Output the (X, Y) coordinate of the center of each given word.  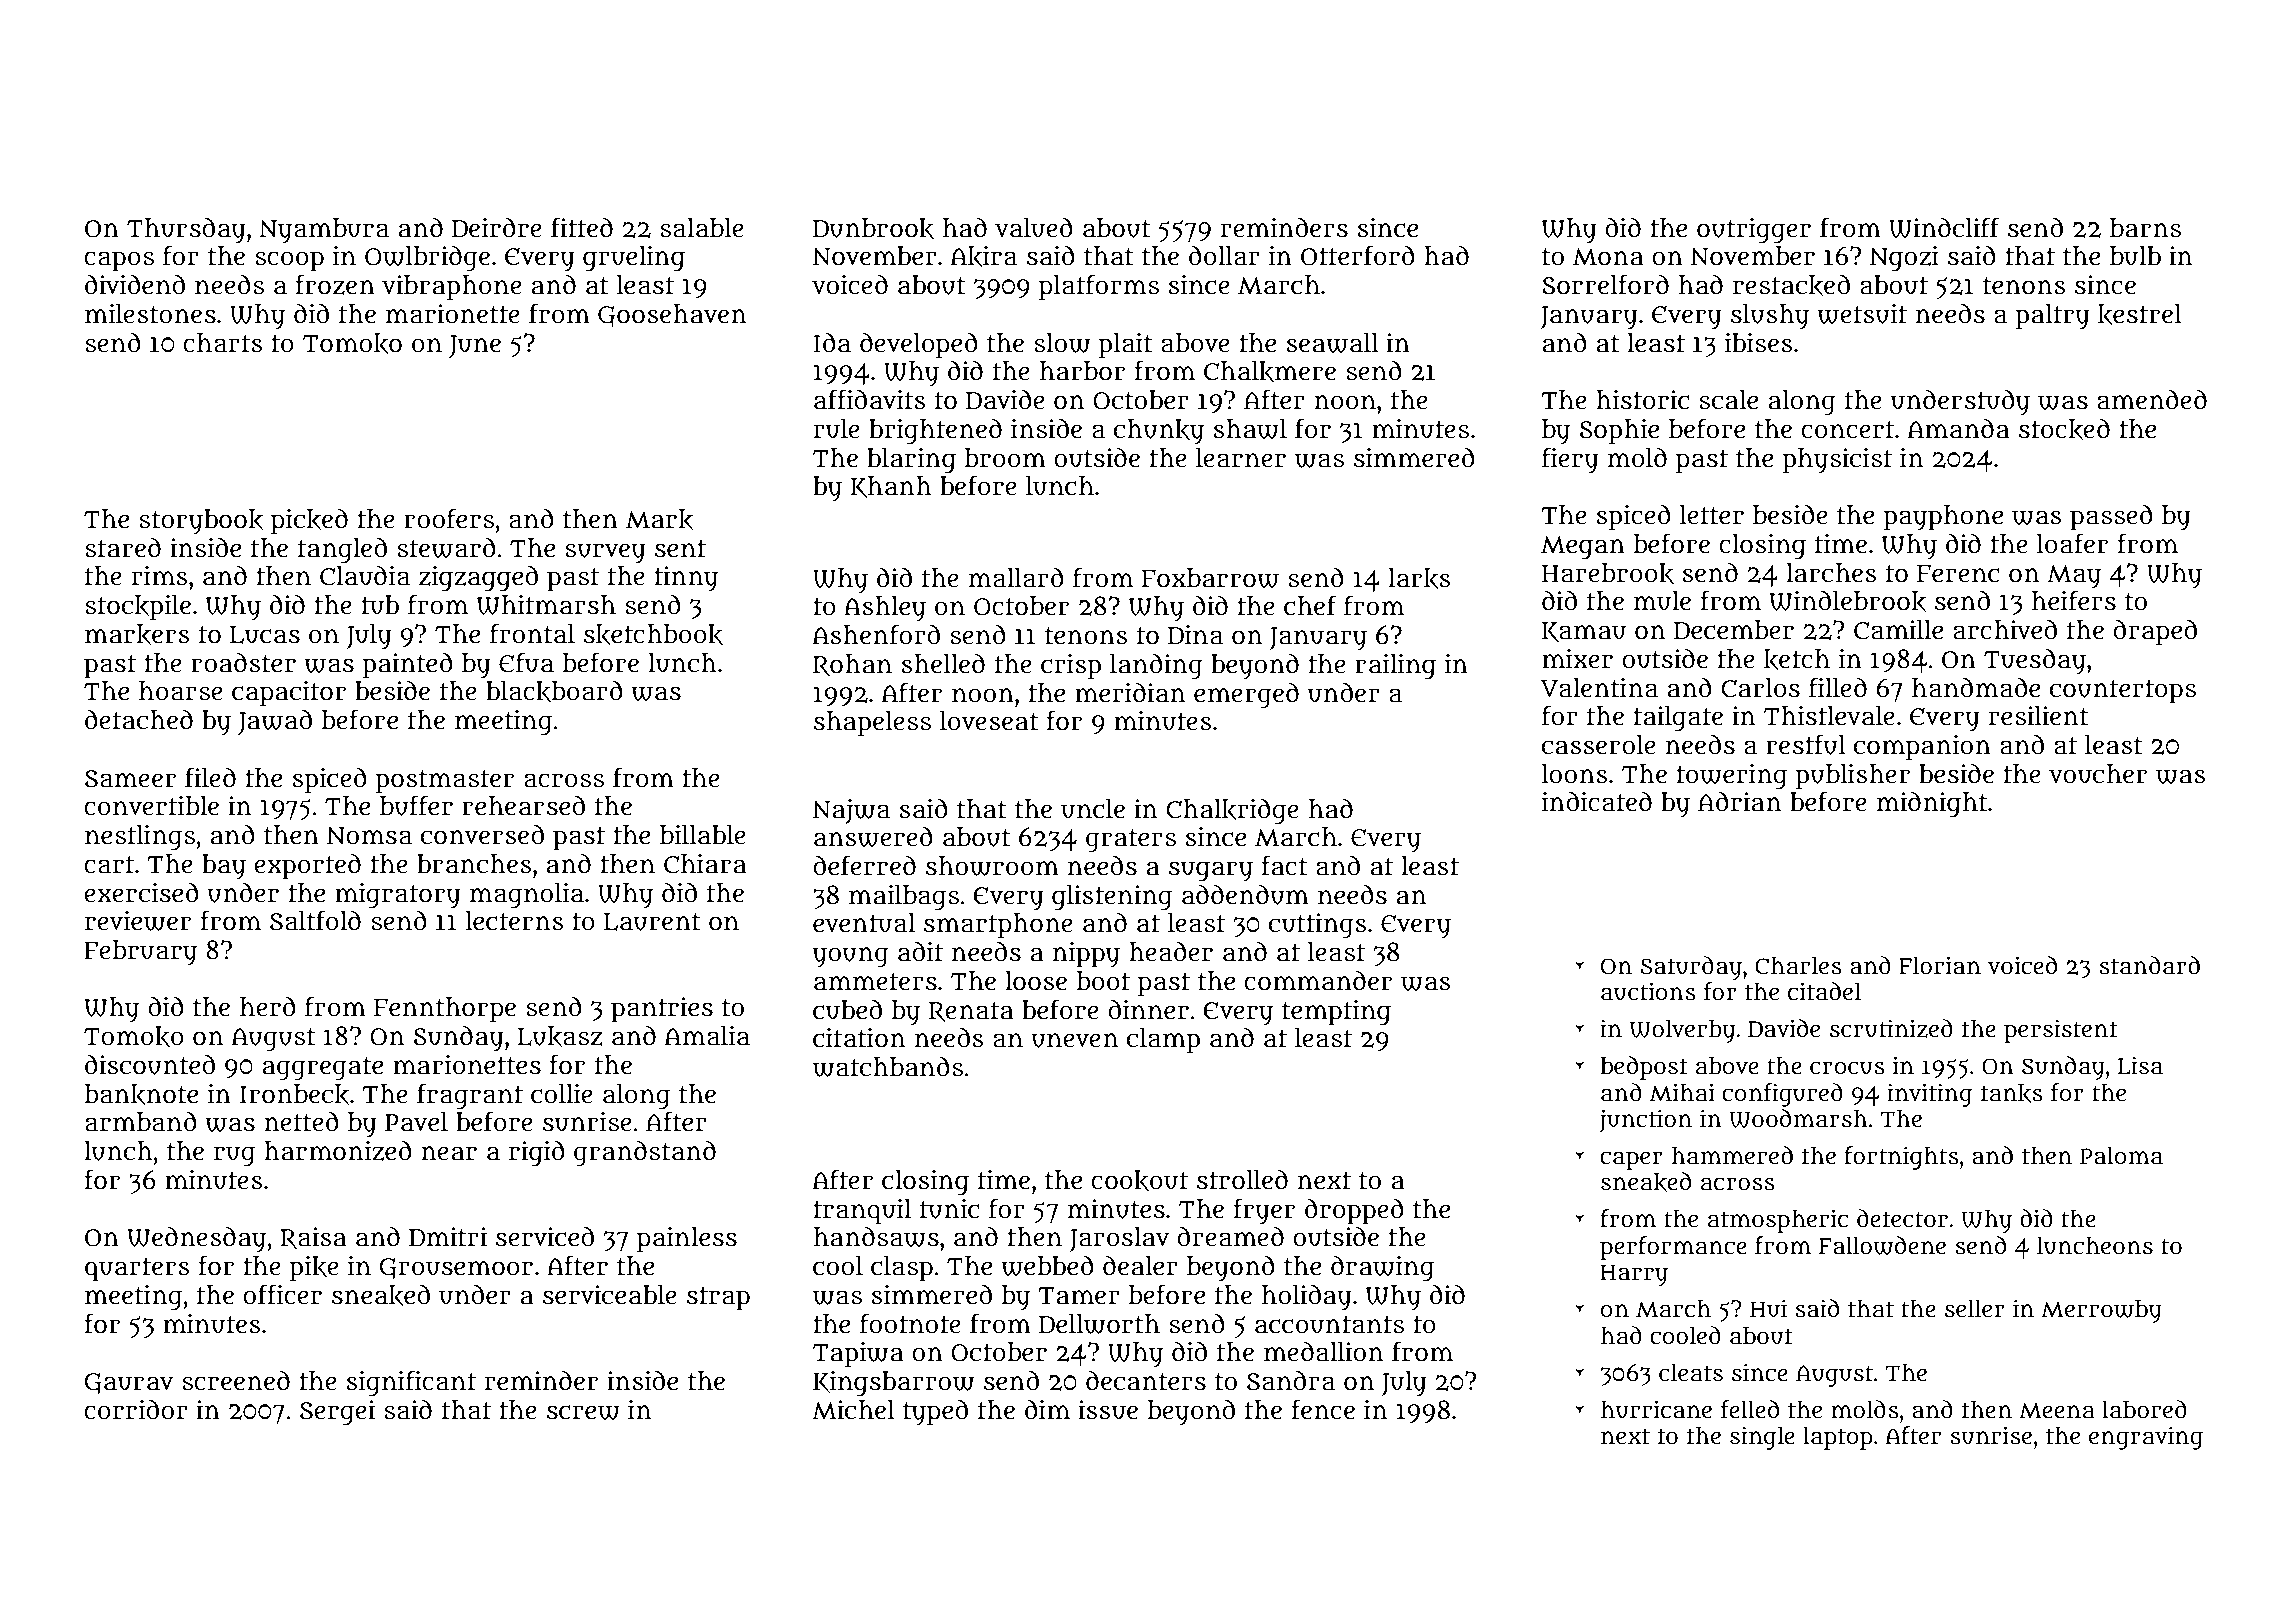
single (1762, 1438)
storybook (201, 522)
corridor (136, 1409)
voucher (2098, 774)
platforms (1099, 287)
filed (210, 777)
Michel (853, 1410)
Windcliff (1944, 227)
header (1171, 951)
